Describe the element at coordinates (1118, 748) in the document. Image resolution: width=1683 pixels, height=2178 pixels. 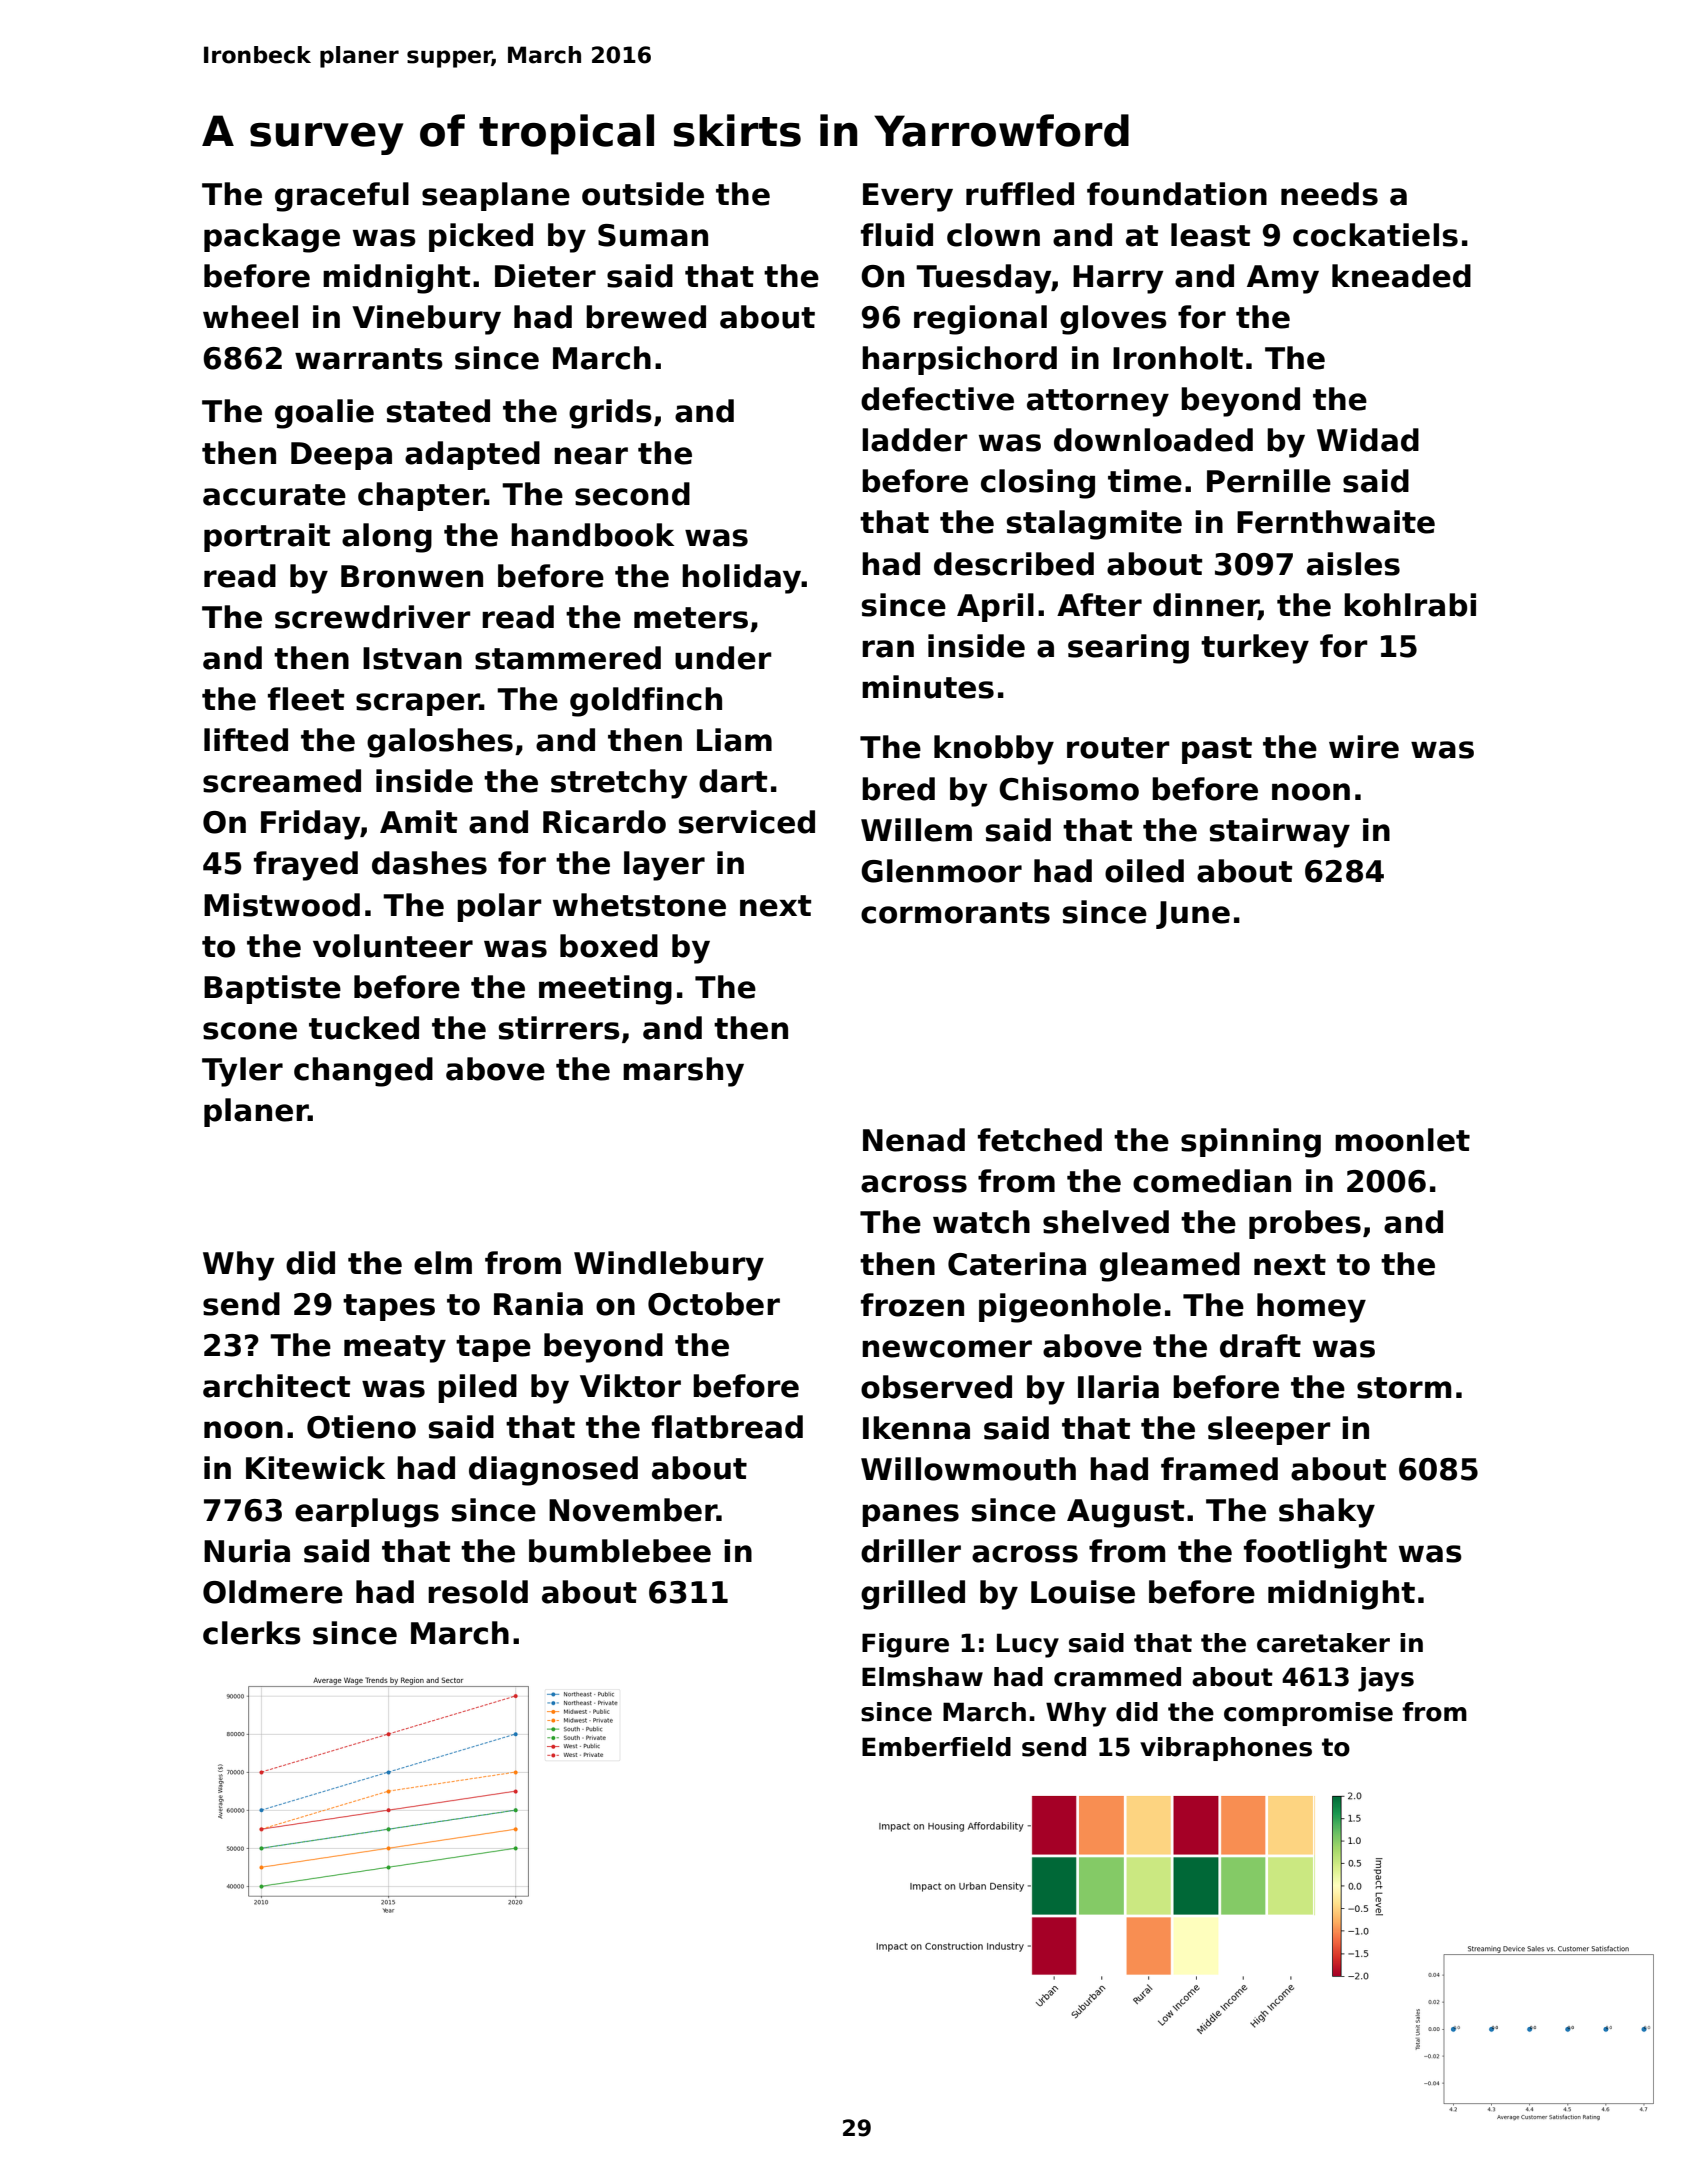
I see `router` at that location.
